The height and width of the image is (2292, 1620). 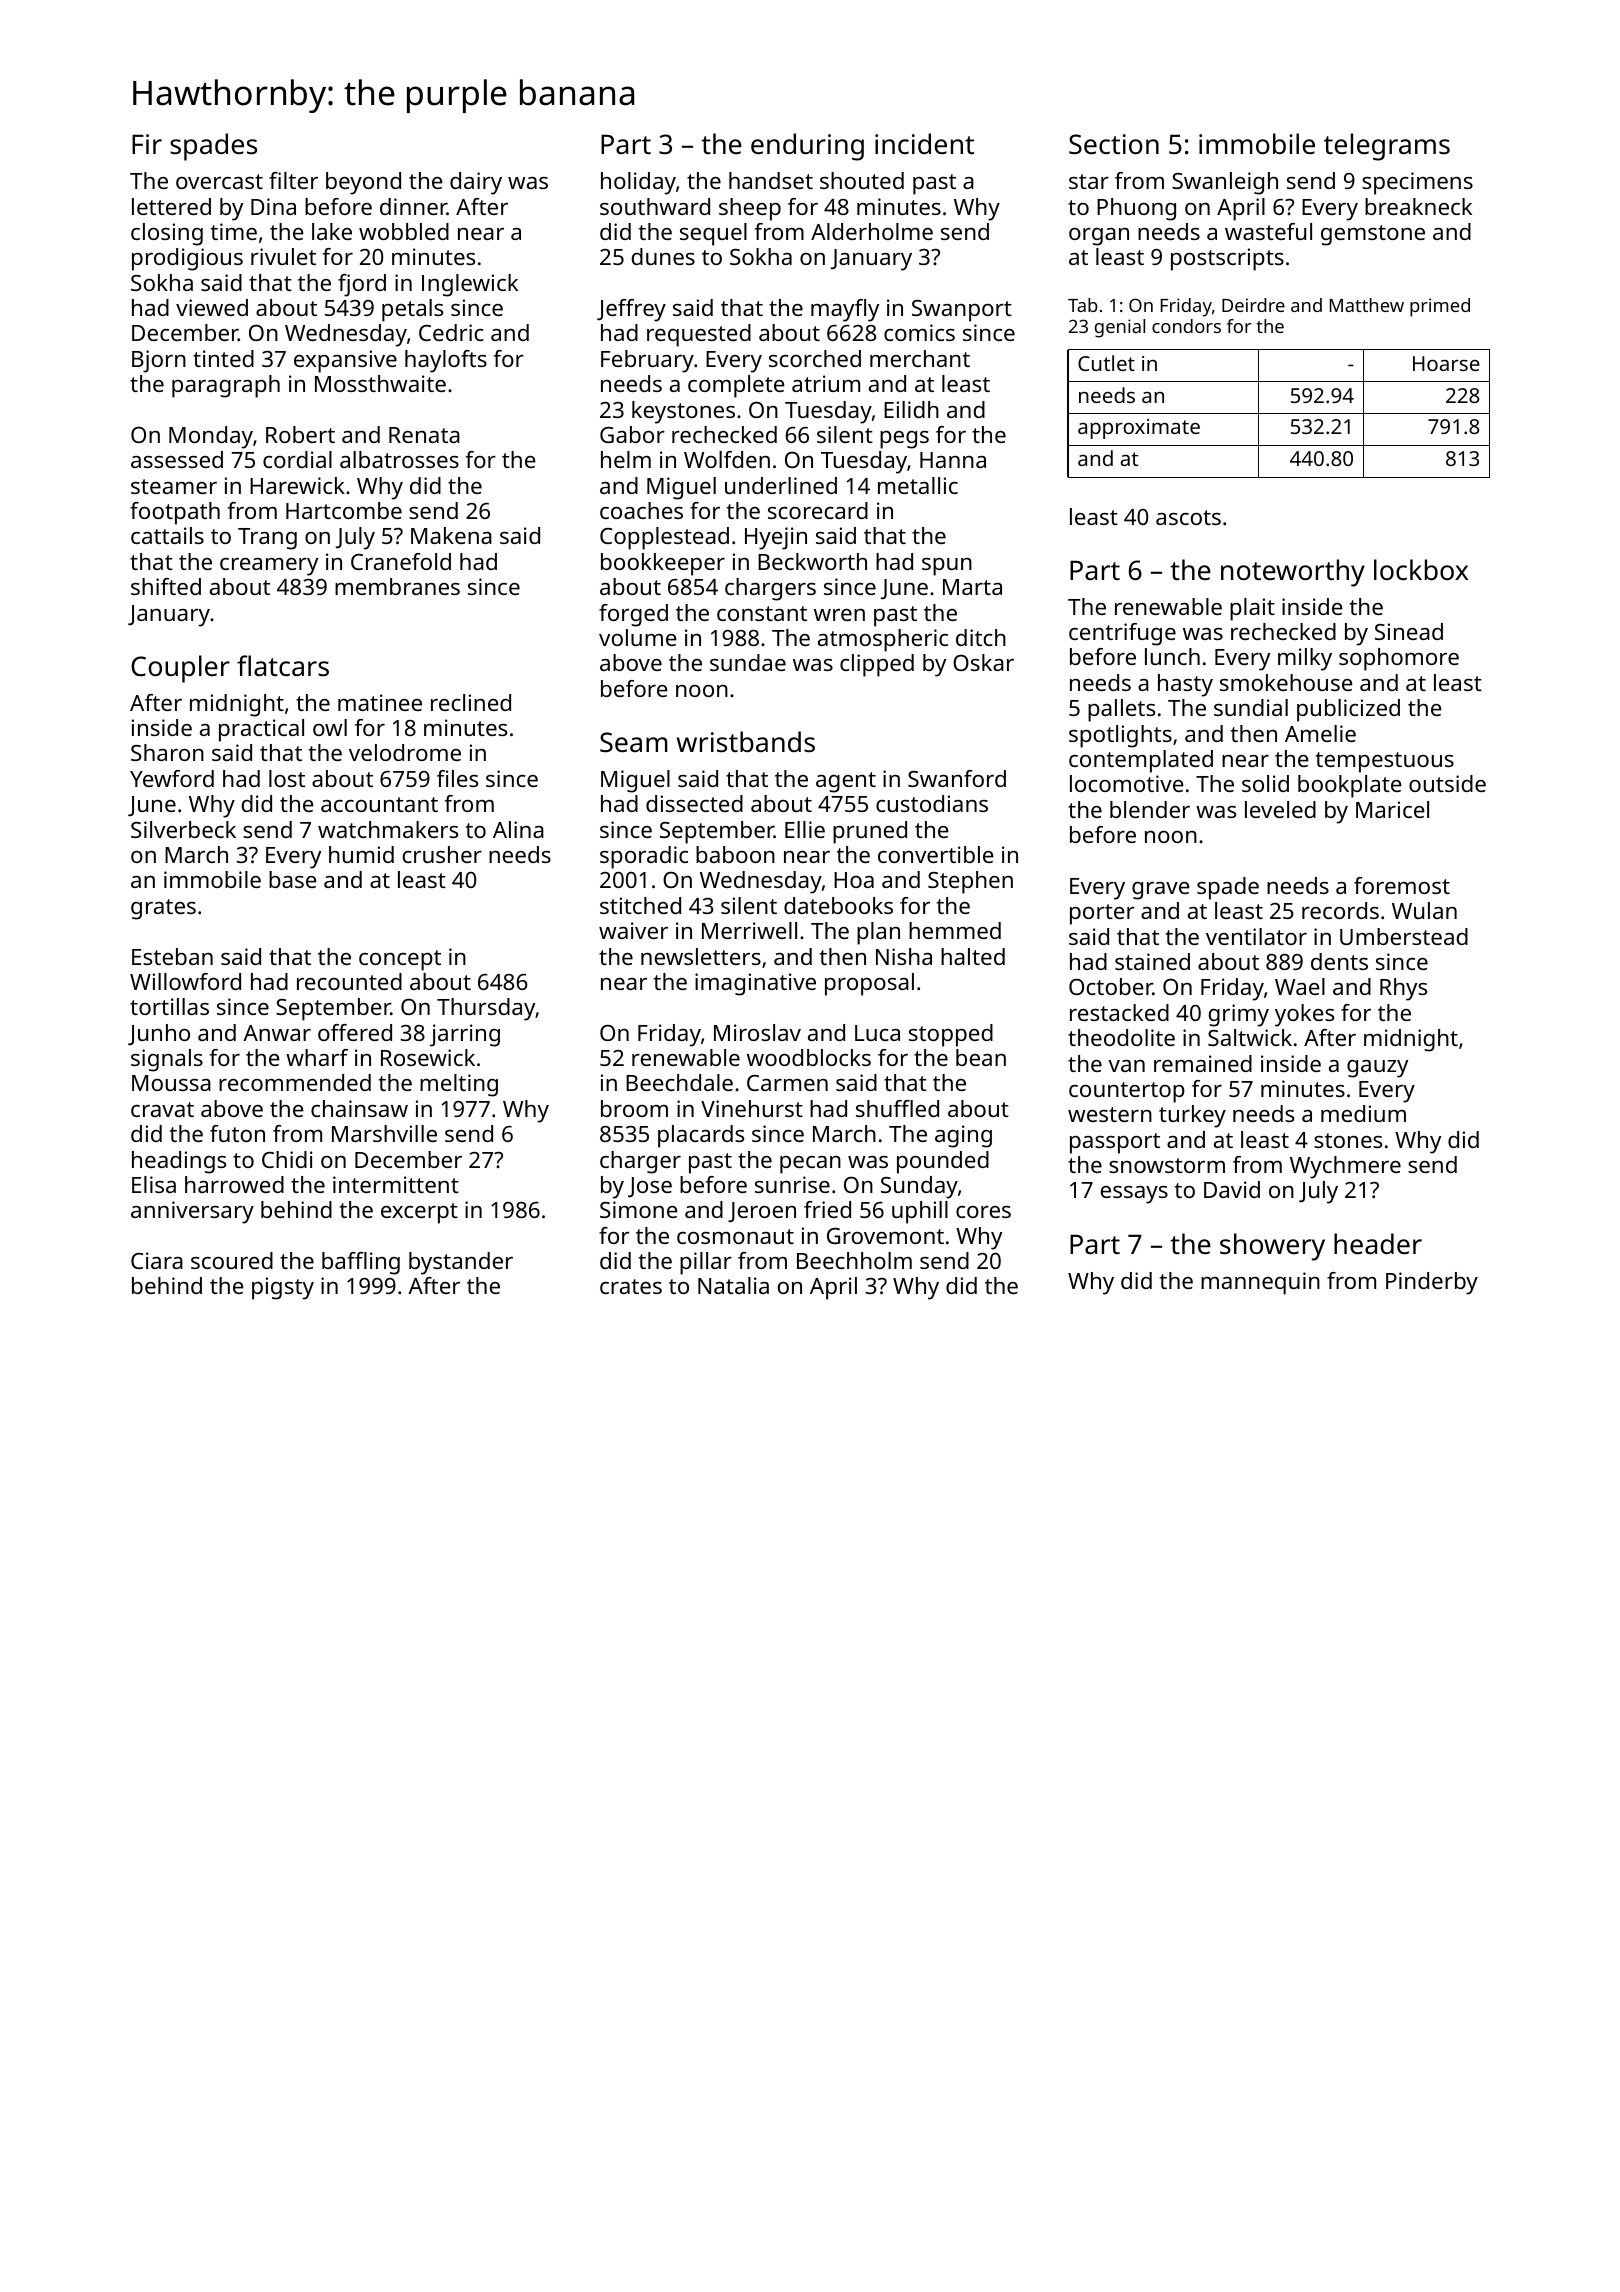 I want to click on tempestuous, so click(x=1385, y=762).
